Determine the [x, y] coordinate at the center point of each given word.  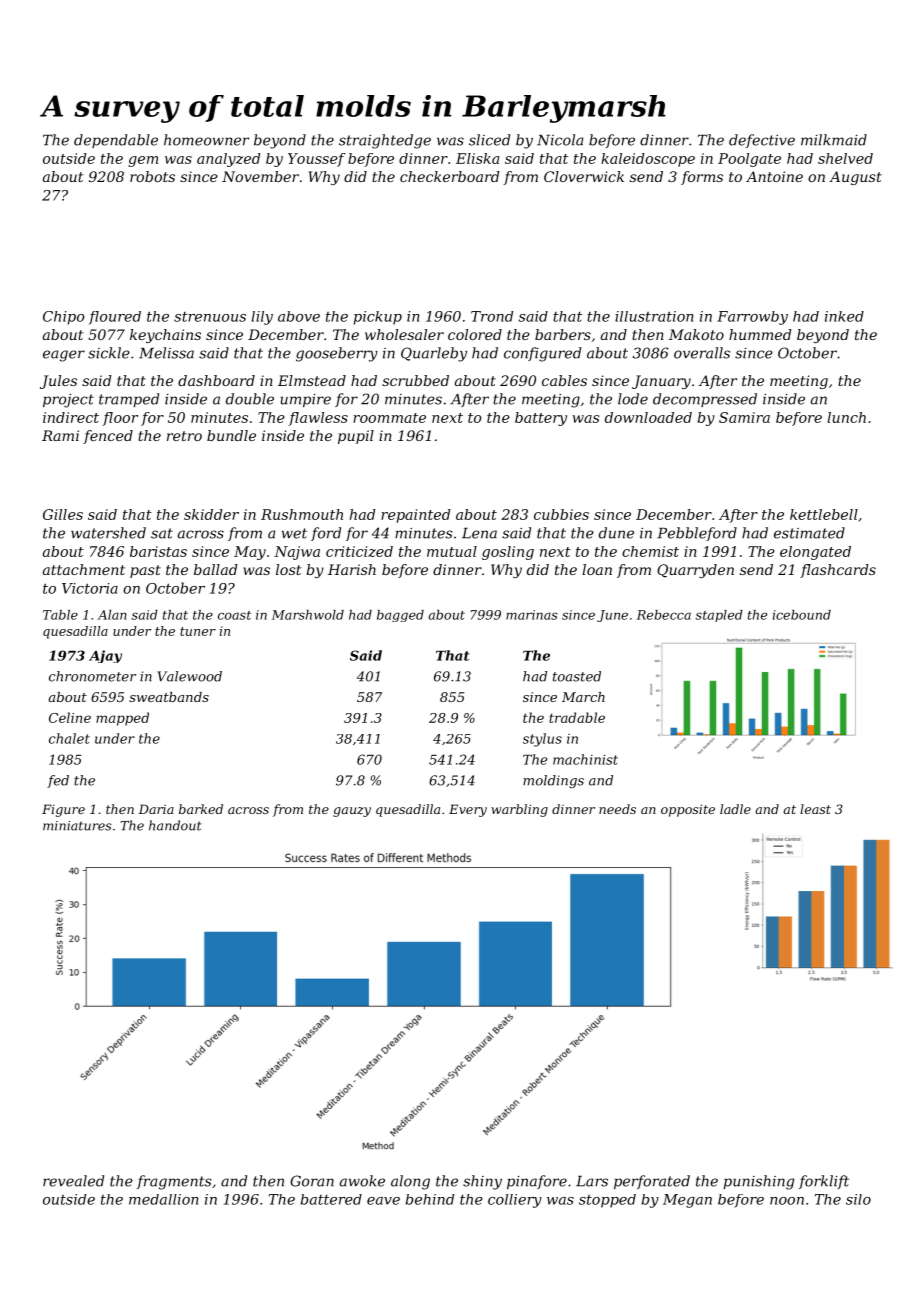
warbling [519, 810]
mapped [122, 719]
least [815, 809]
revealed [73, 1181]
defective [762, 141]
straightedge [385, 141]
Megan [687, 1201]
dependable [116, 141]
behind [430, 1199]
